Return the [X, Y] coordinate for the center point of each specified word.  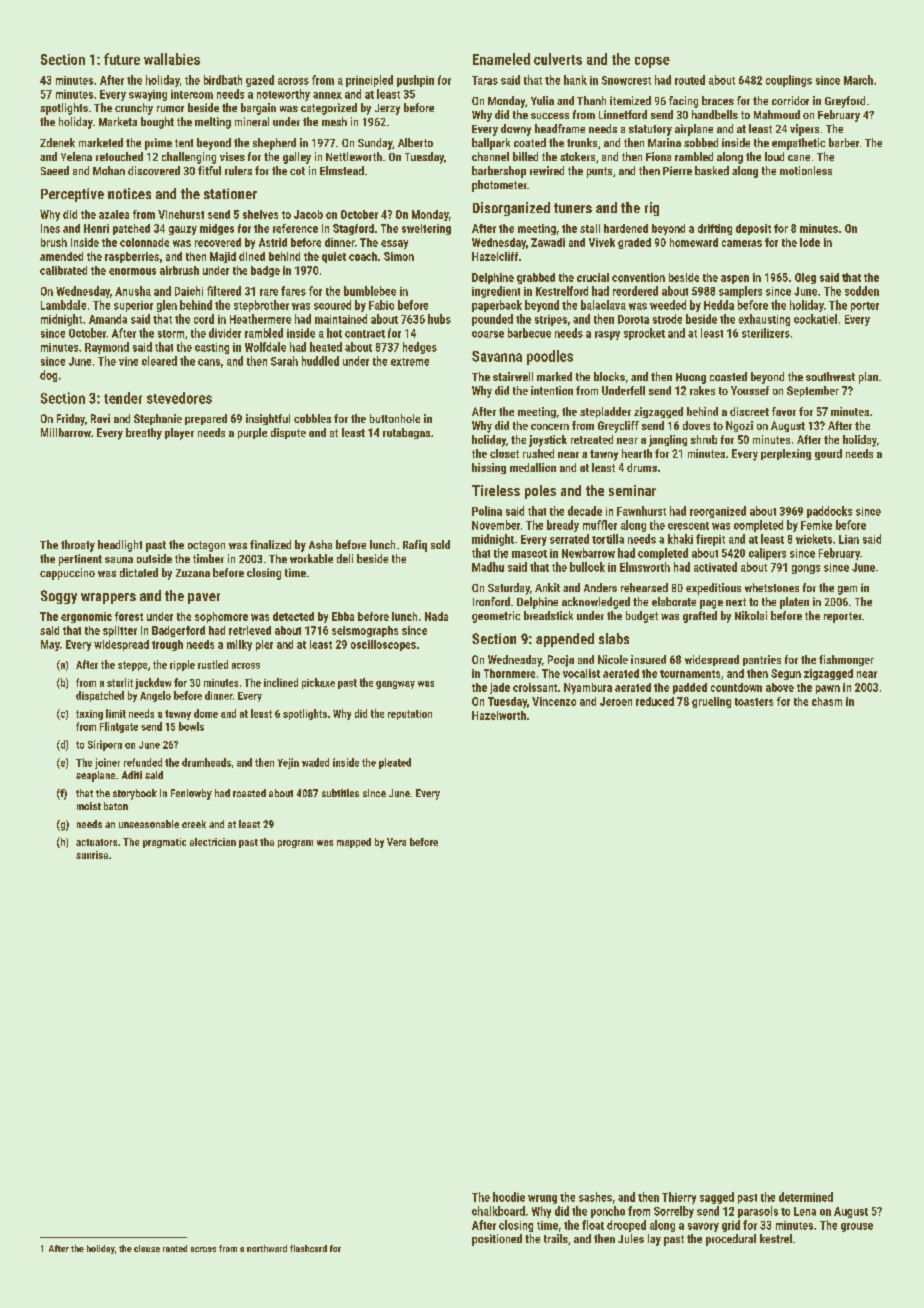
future [122, 59]
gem [847, 590]
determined [806, 1197]
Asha [320, 544]
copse [652, 62]
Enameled [501, 59]
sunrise [92, 855]
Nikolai [751, 615]
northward [267, 1248]
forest [129, 616]
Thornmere [509, 673]
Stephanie [158, 419]
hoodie [509, 1197]
